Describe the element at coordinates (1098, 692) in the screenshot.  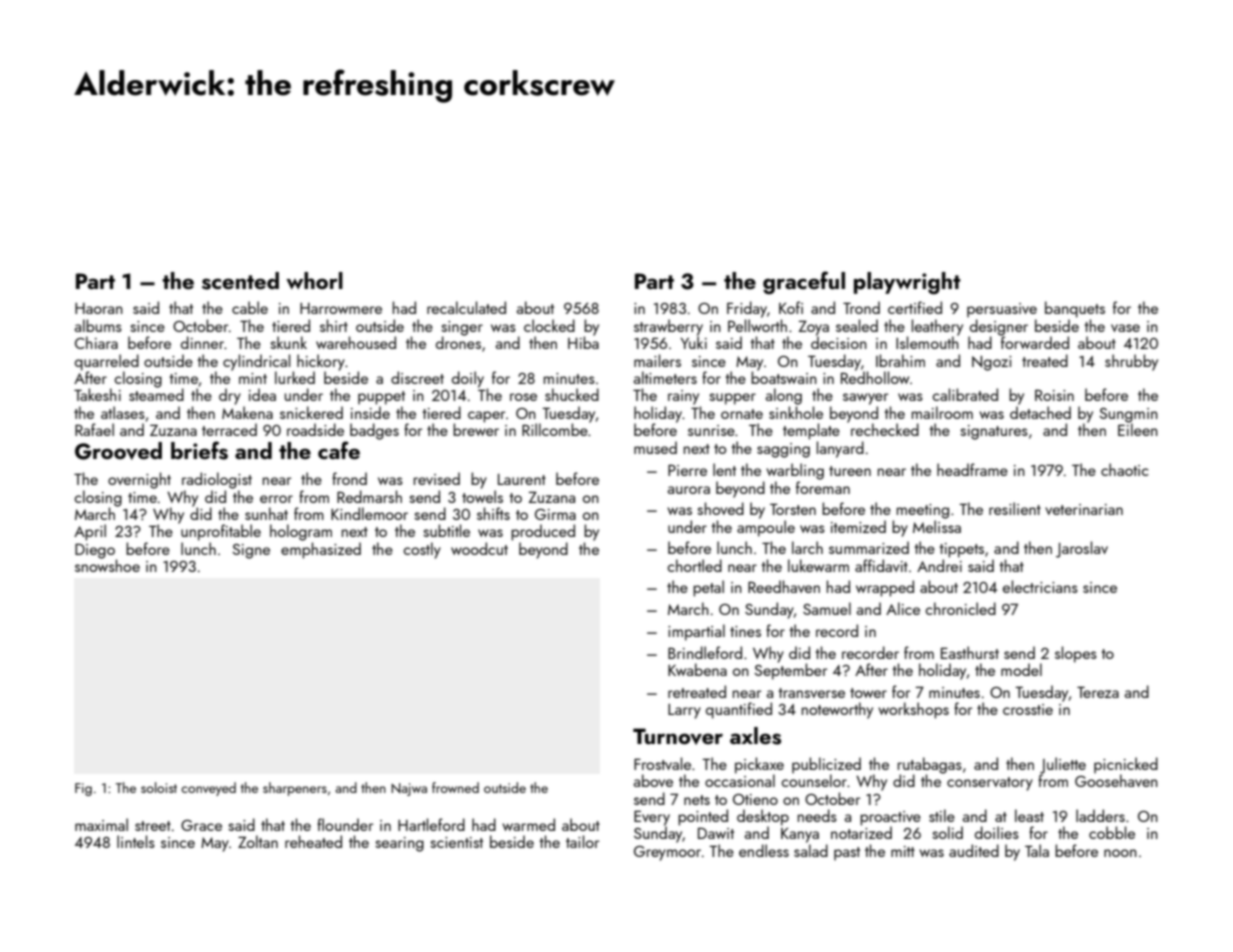
I see `Tereza` at that location.
